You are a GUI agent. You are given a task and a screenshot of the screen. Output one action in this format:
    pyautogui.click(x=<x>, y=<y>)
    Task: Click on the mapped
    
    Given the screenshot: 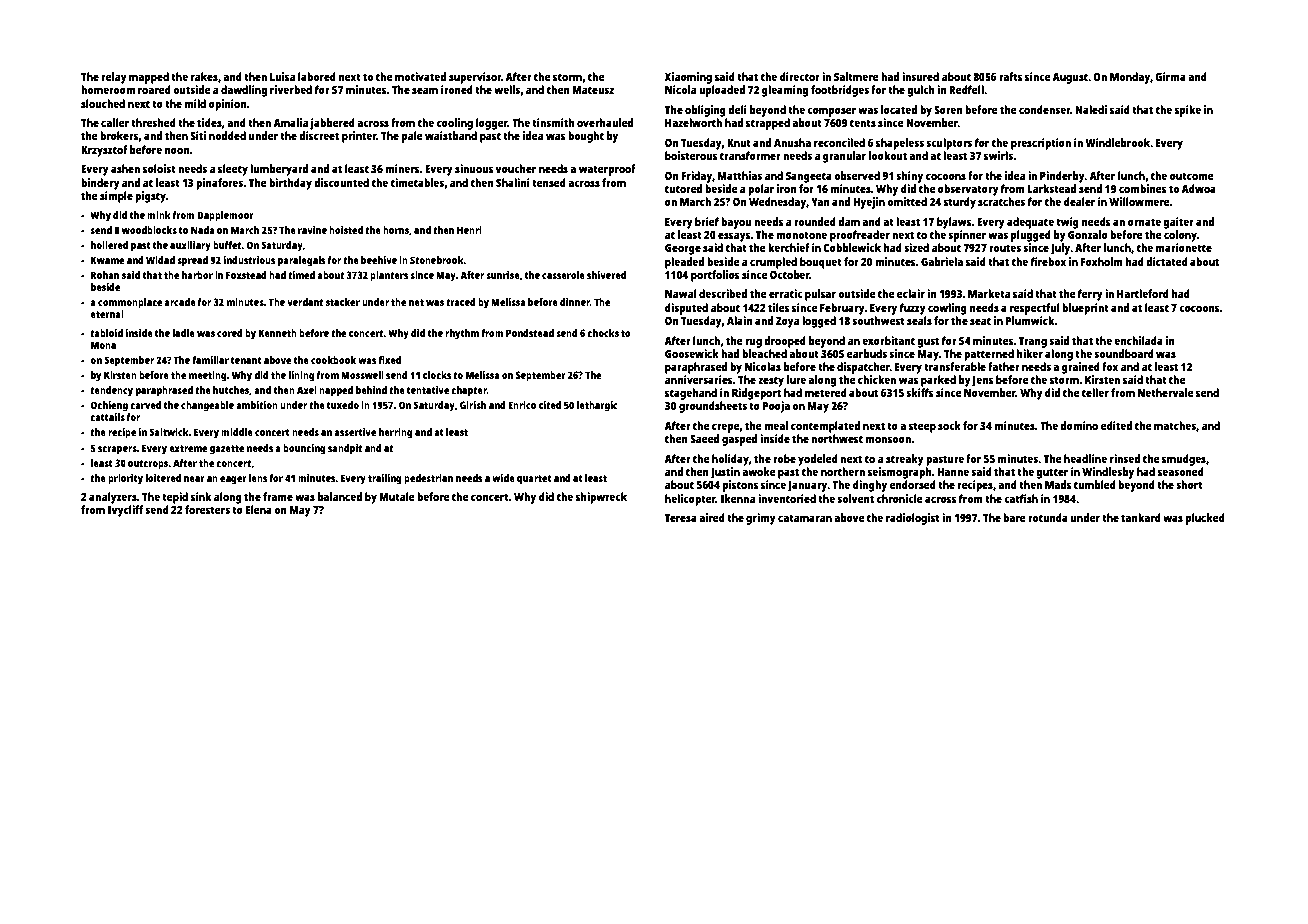 What is the action you would take?
    pyautogui.click(x=149, y=78)
